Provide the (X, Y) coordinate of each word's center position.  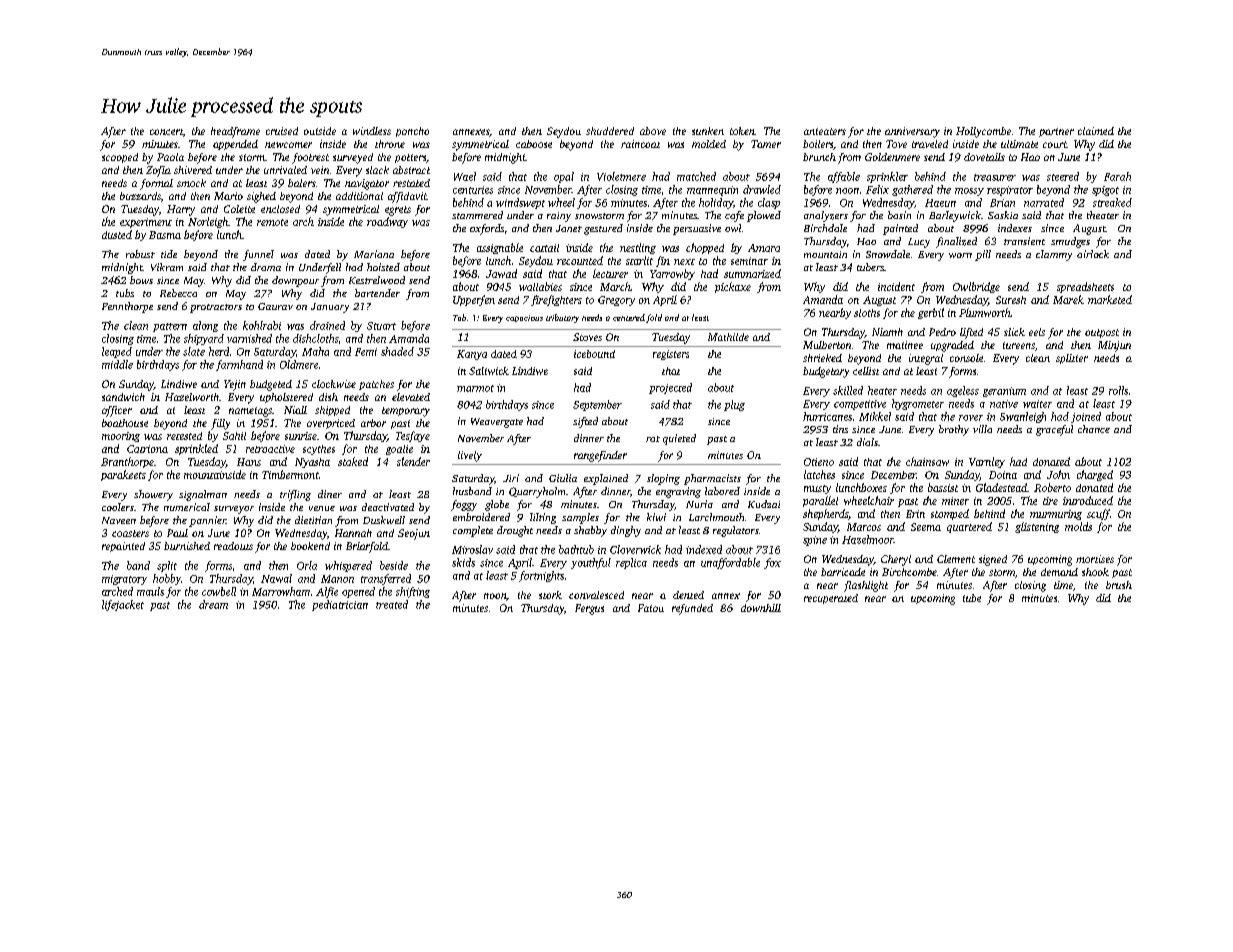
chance (1094, 429)
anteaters (825, 131)
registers (671, 355)
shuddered (610, 131)
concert (166, 132)
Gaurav (275, 306)
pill (983, 255)
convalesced (596, 595)
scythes (319, 450)
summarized (752, 273)
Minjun (1114, 346)
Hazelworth (192, 397)
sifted (585, 422)
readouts (233, 546)
